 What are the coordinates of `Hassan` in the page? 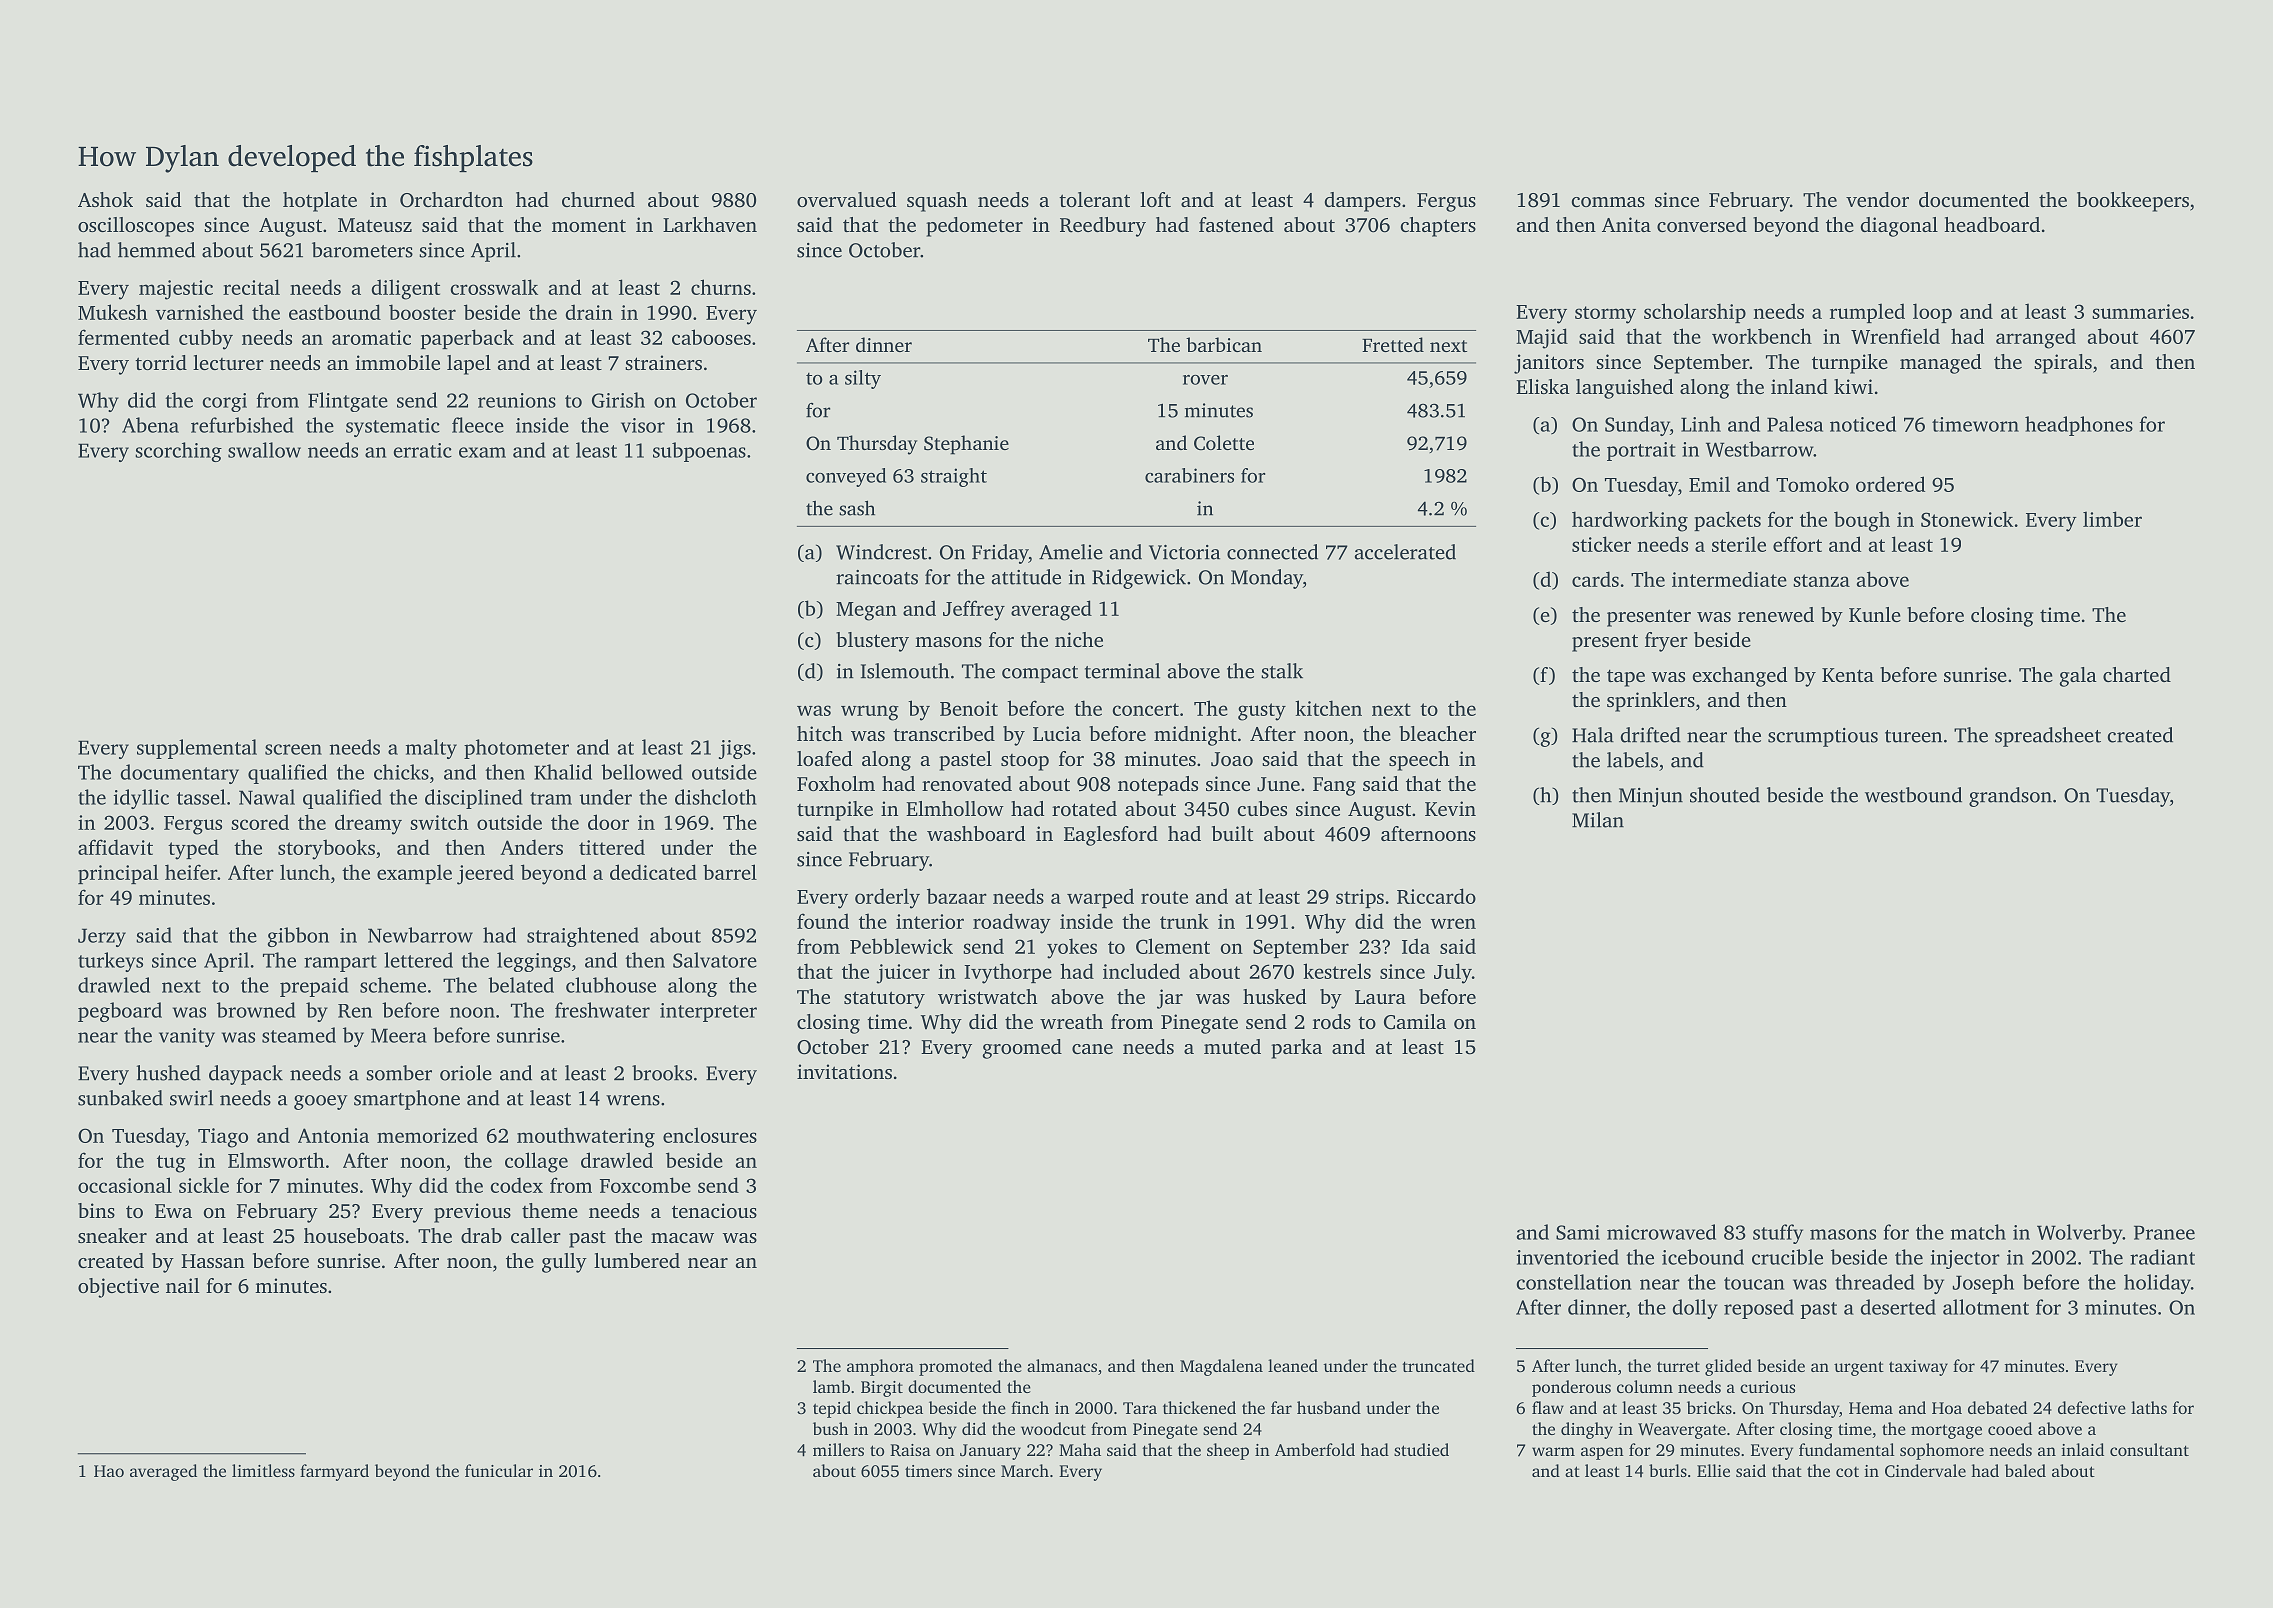 It's located at (213, 1261).
